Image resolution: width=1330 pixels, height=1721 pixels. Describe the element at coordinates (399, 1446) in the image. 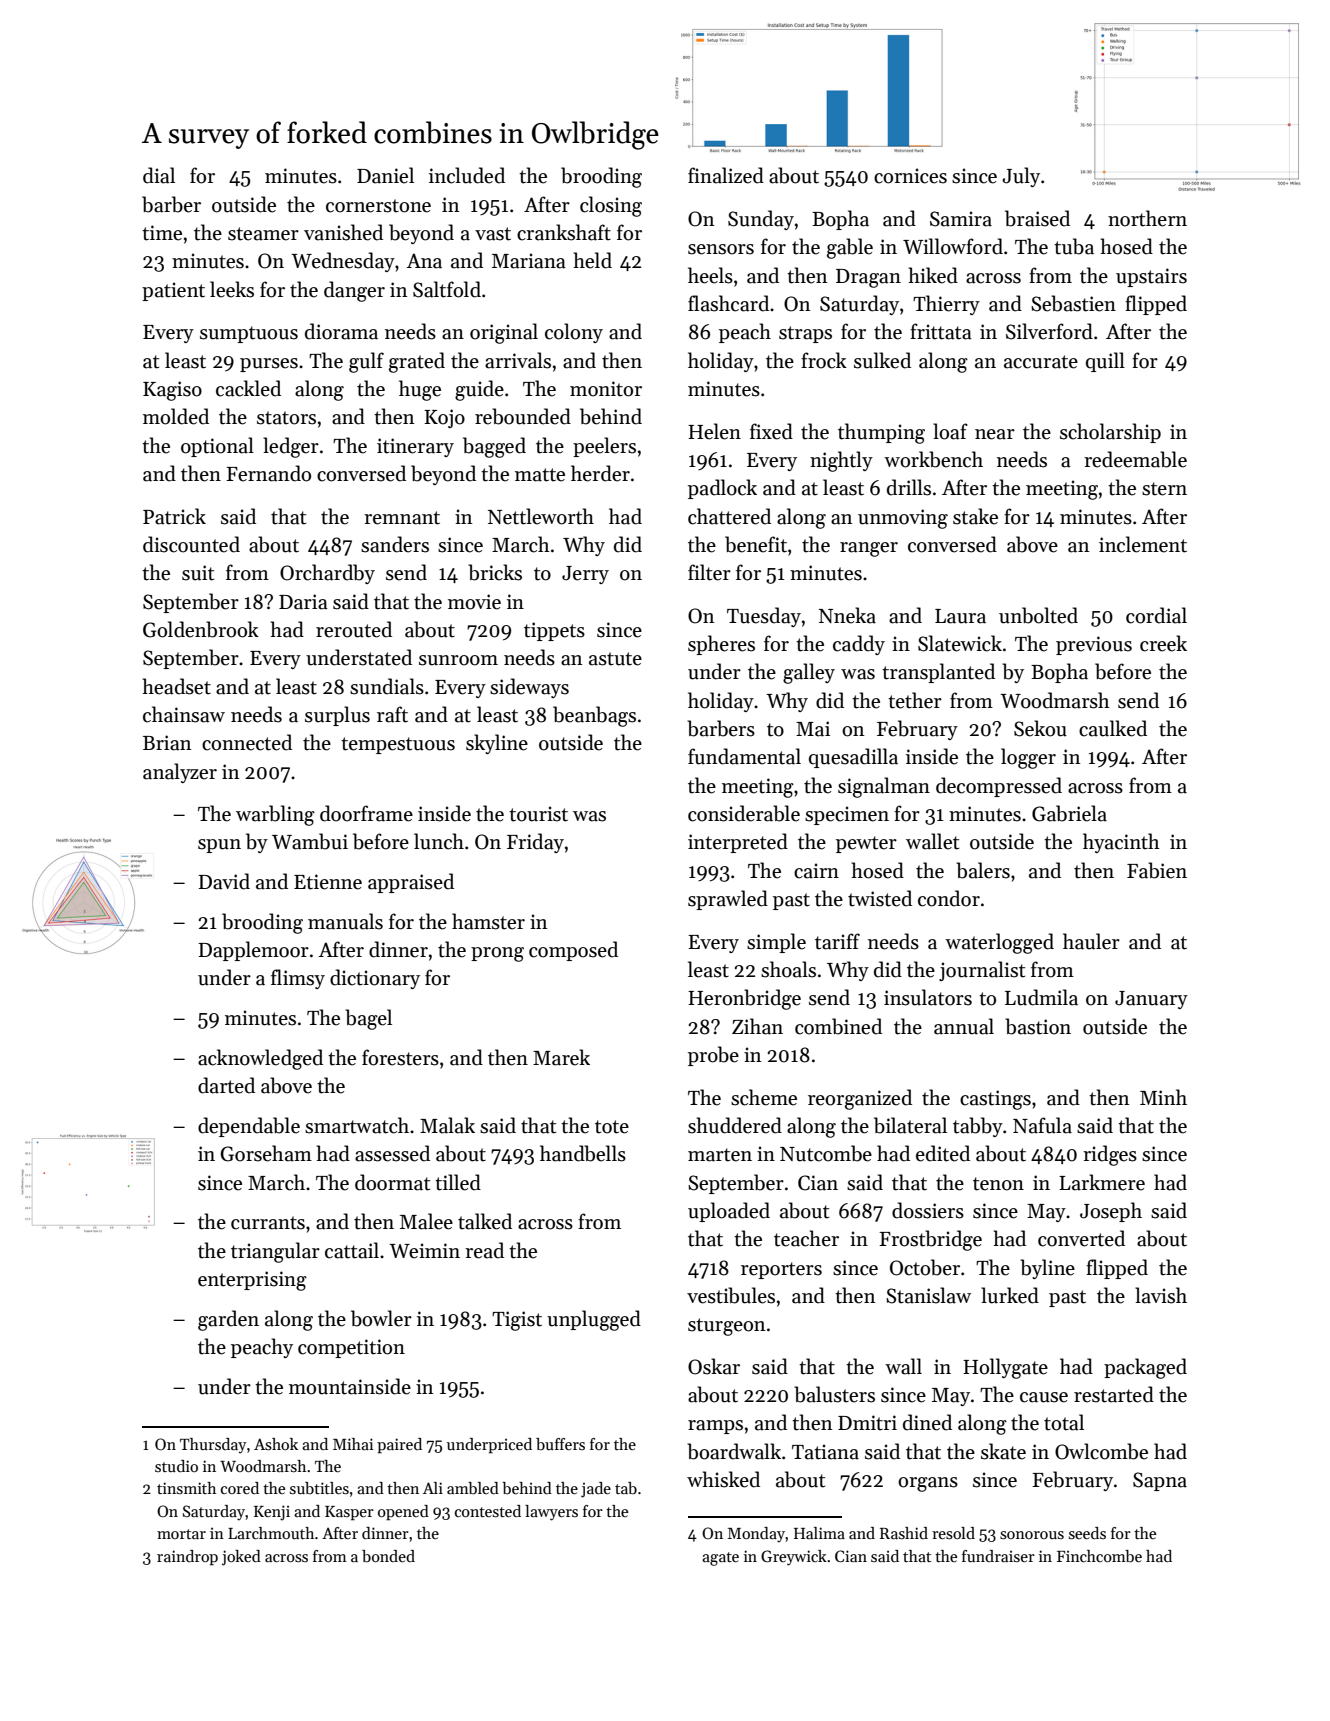

I see `paired` at that location.
